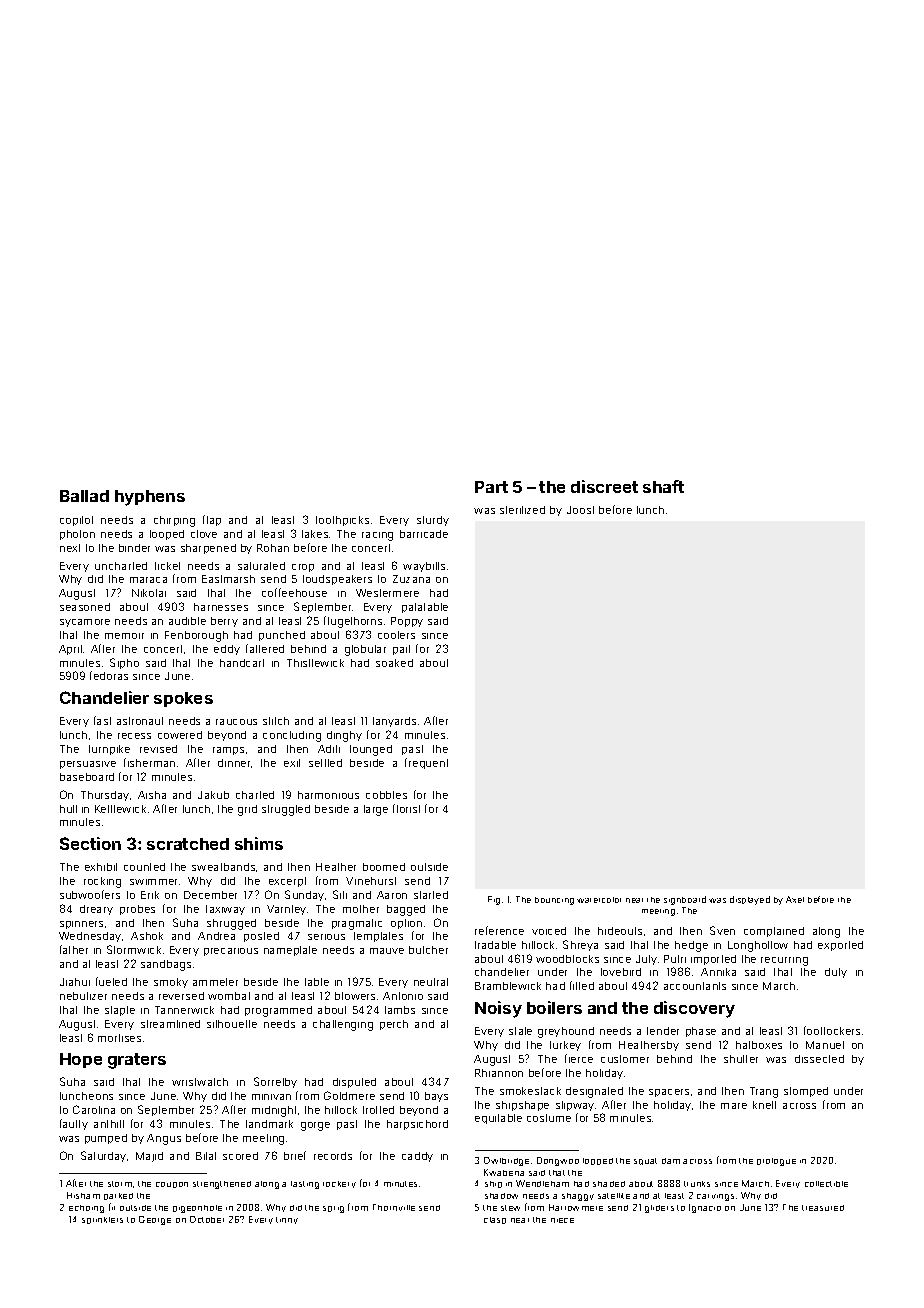  Describe the element at coordinates (407, 622) in the screenshot. I see `Poppy` at that location.
